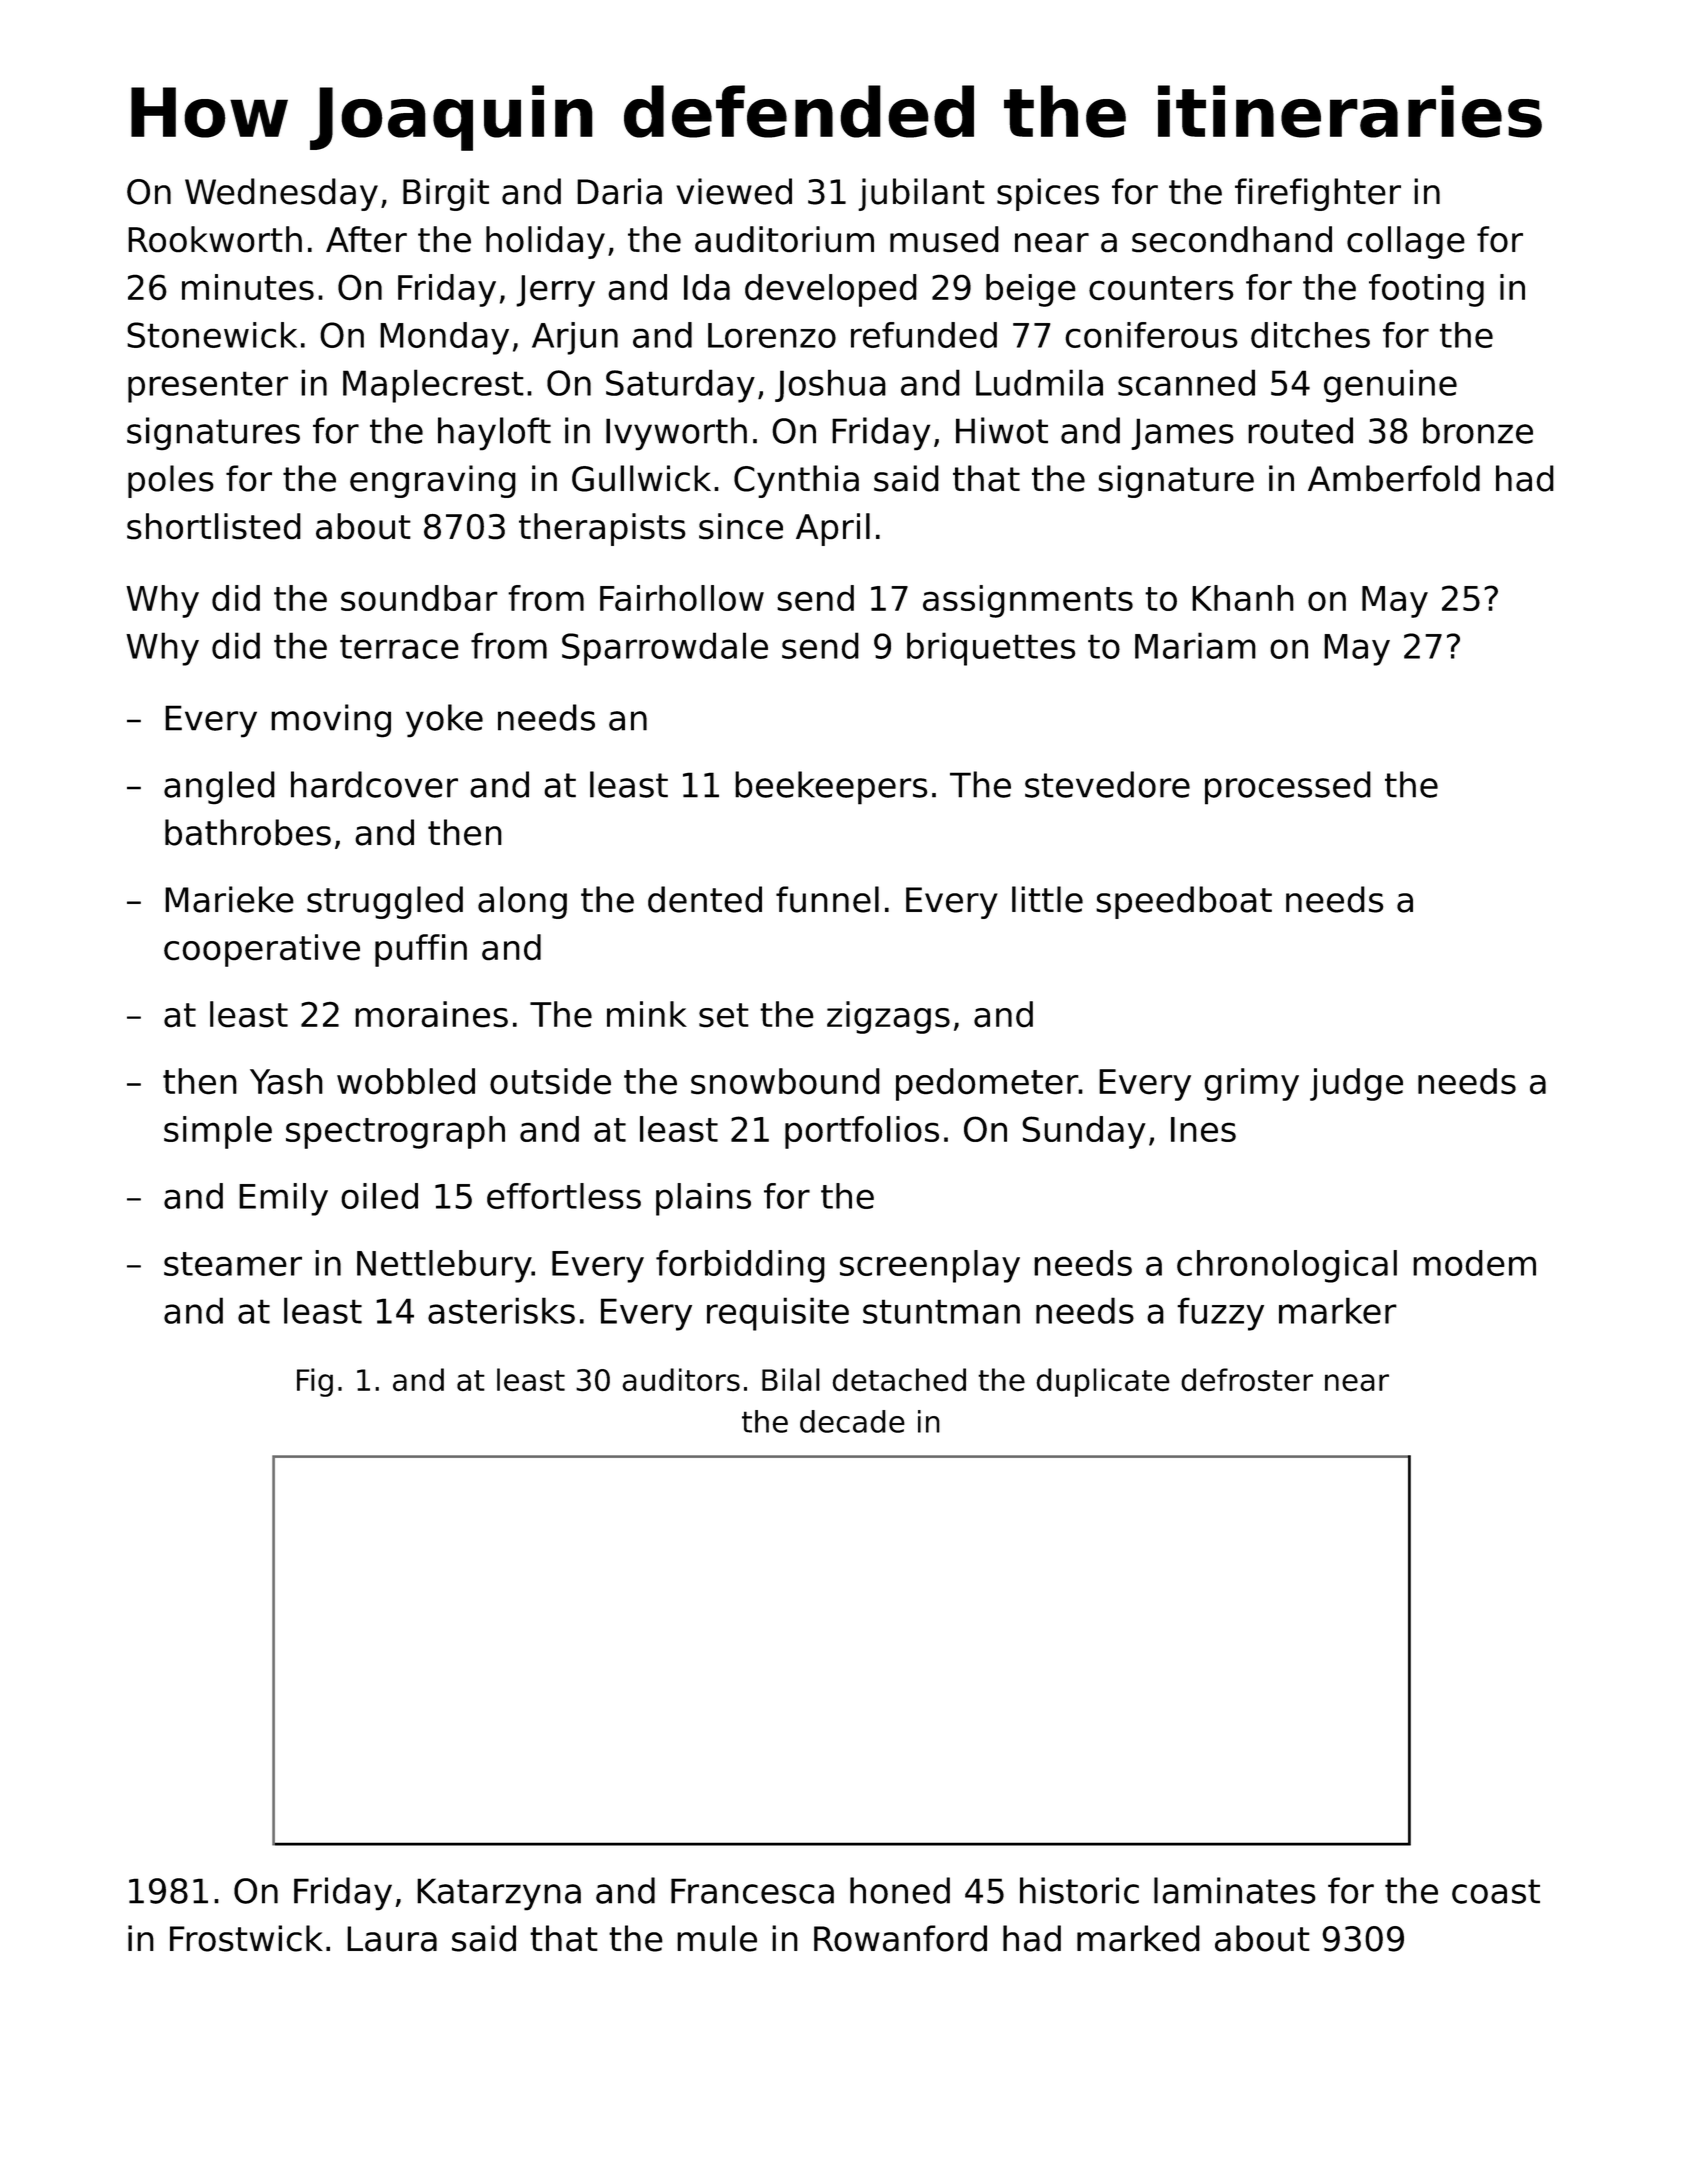  I want to click on speedboat, so click(1184, 902).
